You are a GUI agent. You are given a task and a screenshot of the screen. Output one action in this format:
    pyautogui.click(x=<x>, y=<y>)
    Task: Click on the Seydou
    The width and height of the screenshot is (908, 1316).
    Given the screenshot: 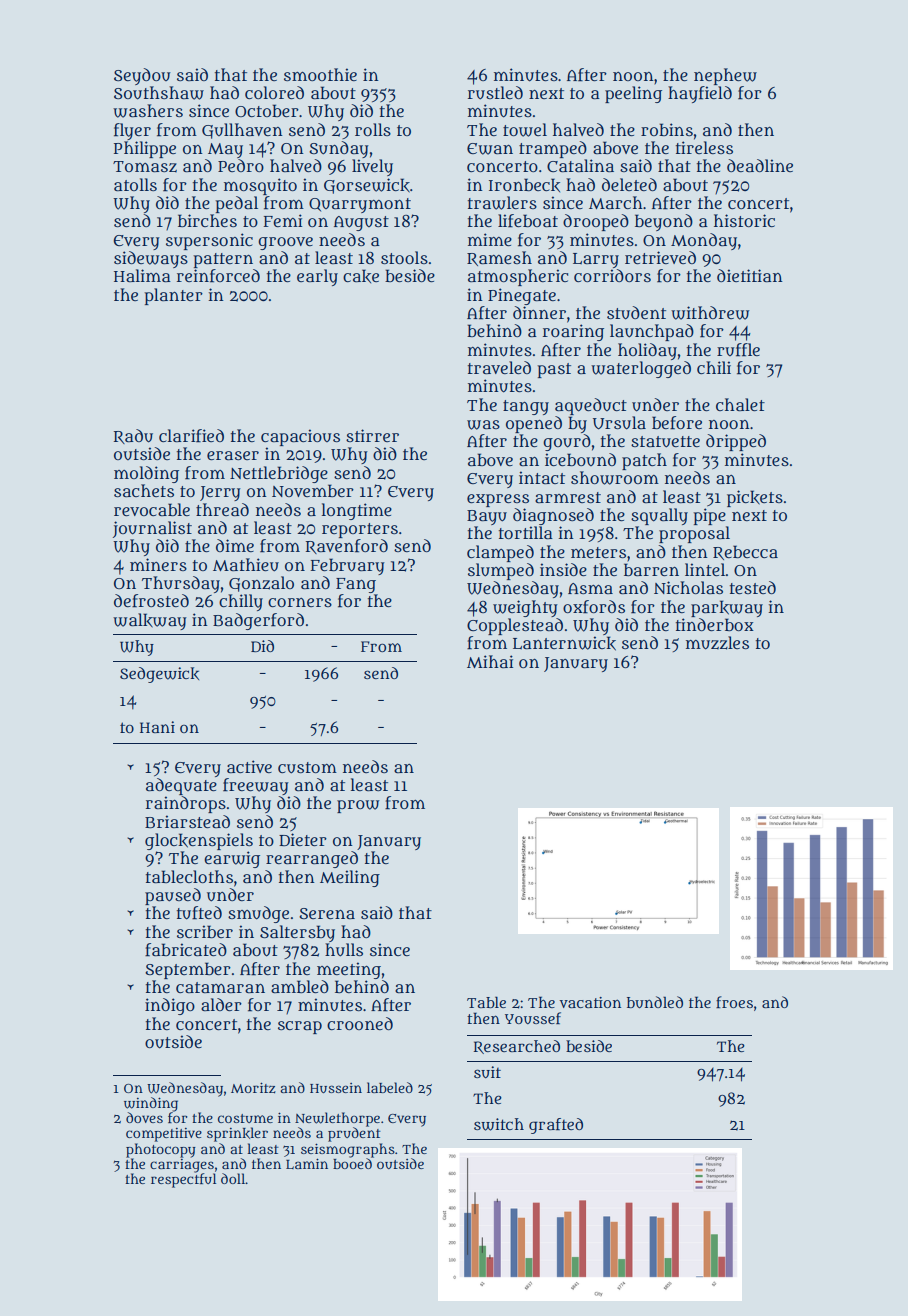 What is the action you would take?
    pyautogui.click(x=142, y=76)
